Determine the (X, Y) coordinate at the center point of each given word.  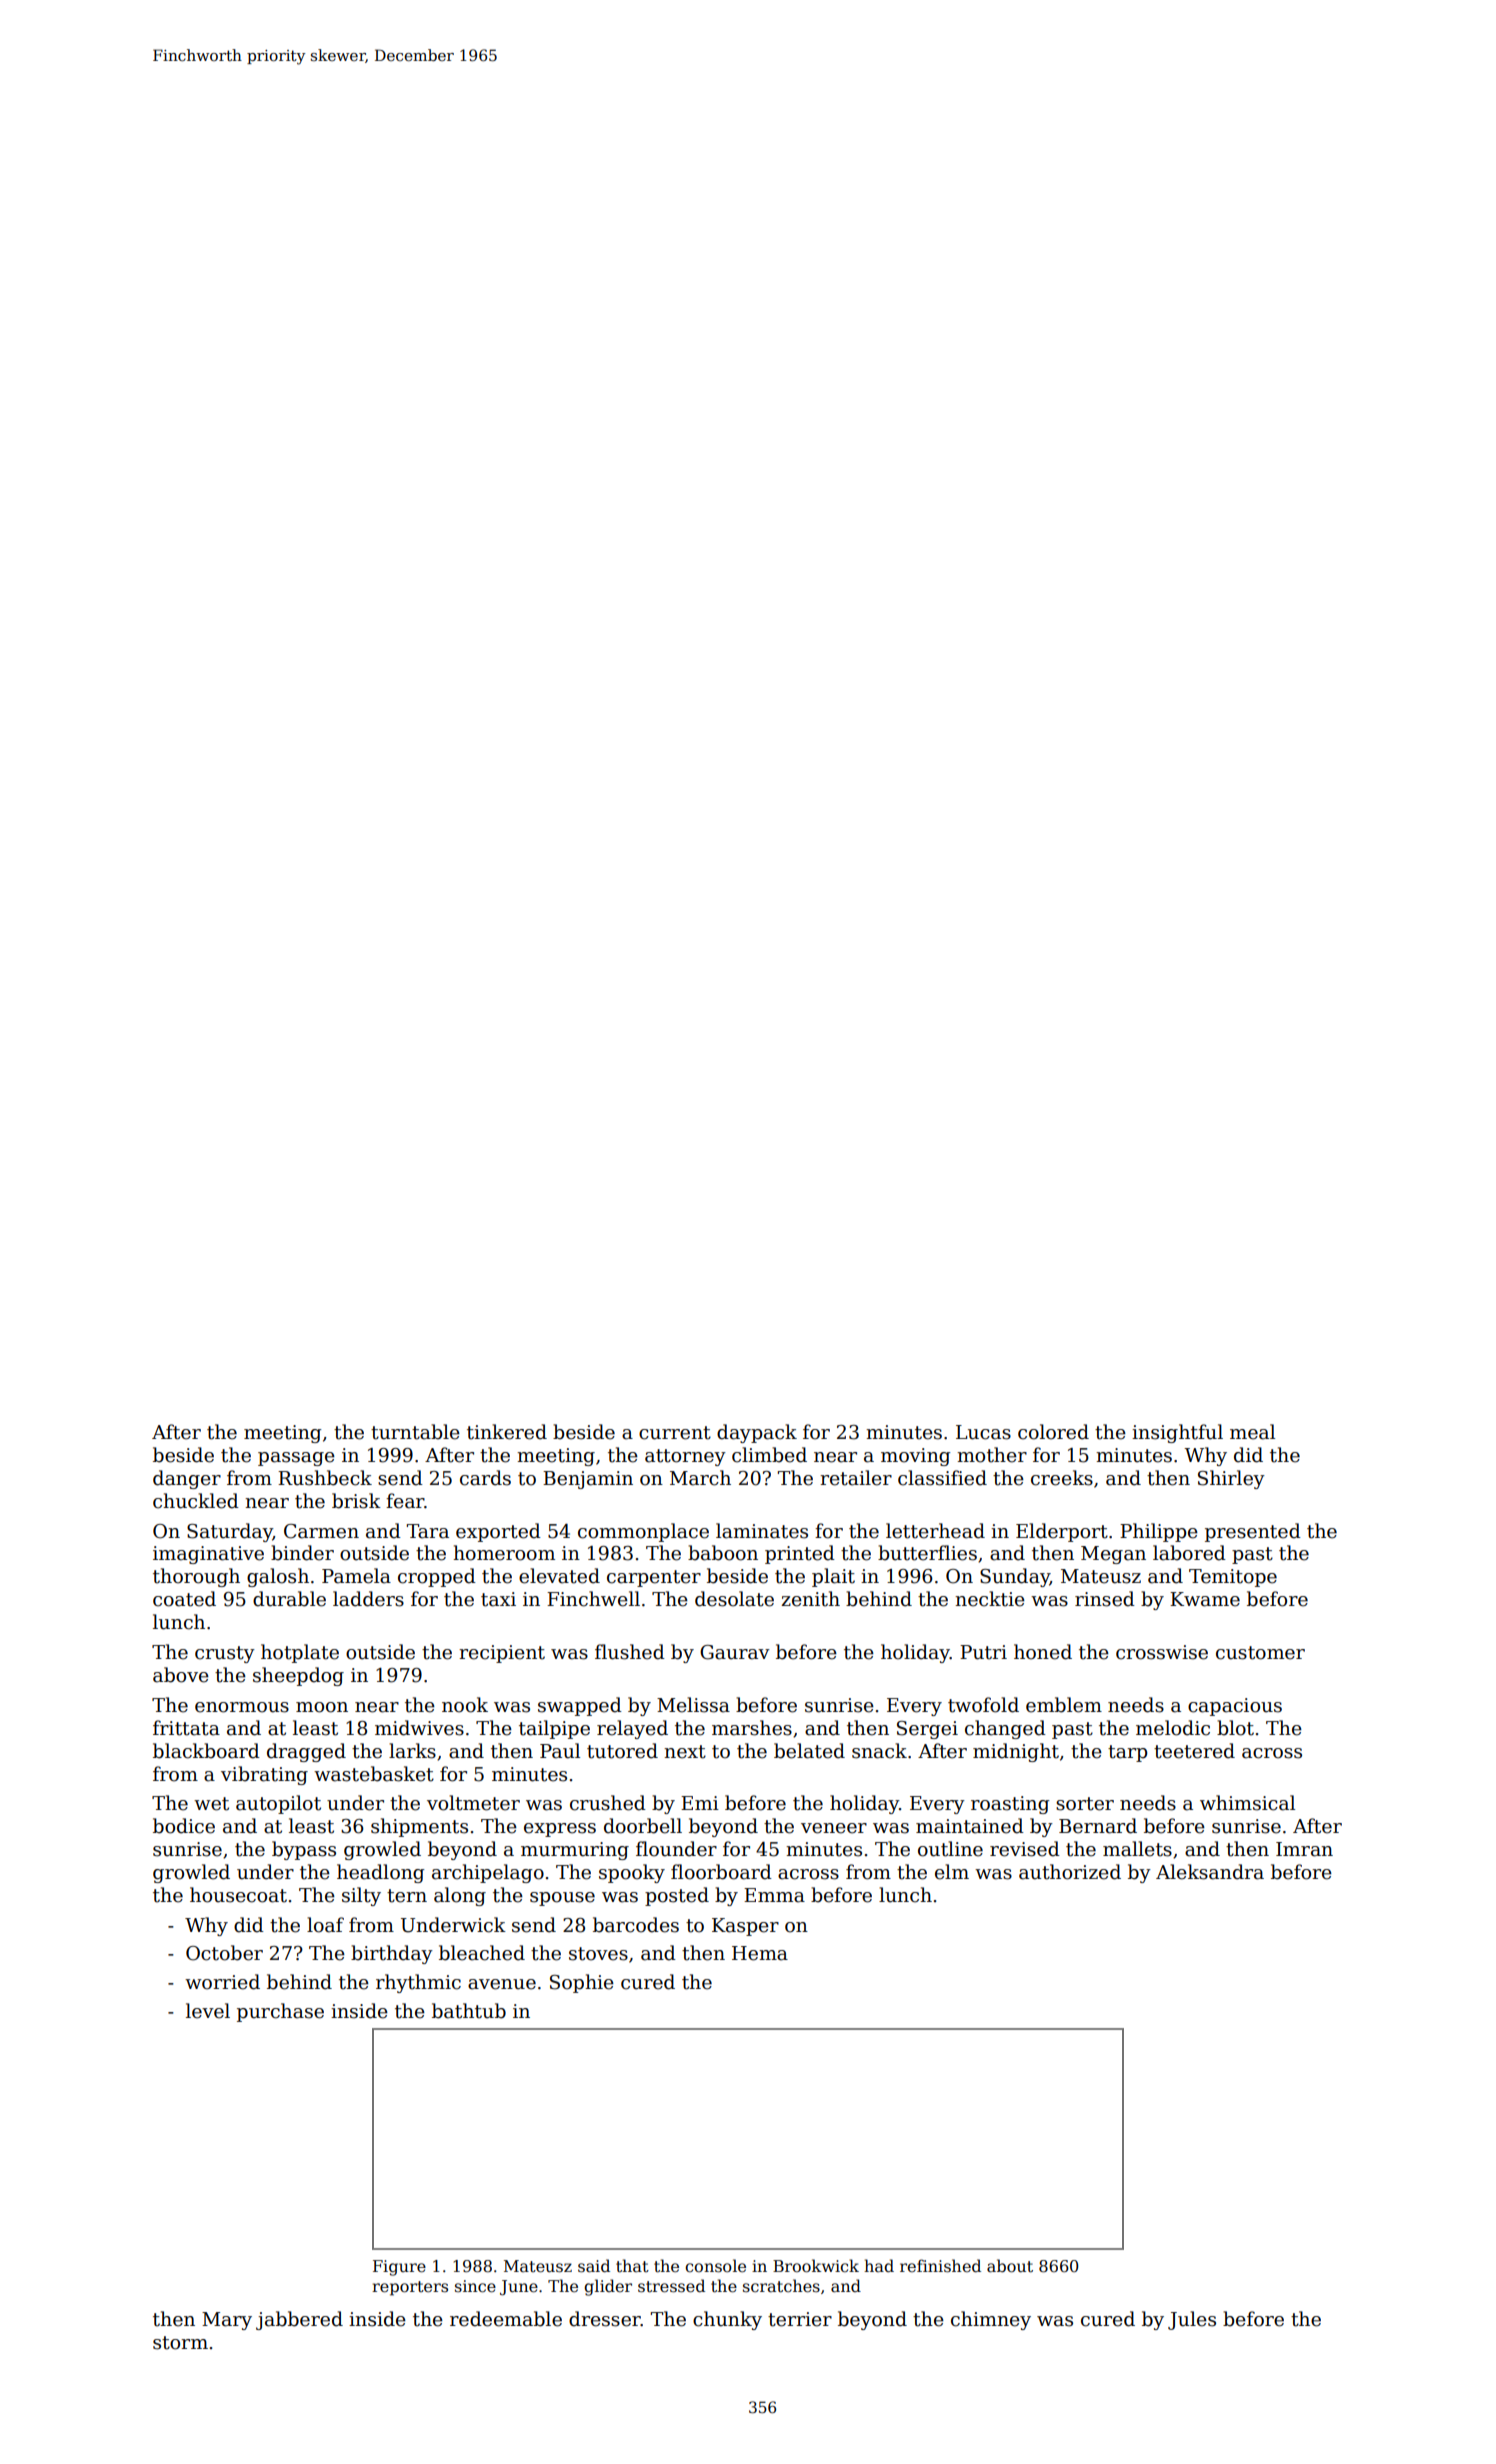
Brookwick (816, 2266)
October (224, 1953)
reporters (410, 2288)
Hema (760, 1953)
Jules (1192, 2320)
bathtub (469, 2011)
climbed (769, 1455)
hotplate (300, 1653)
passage (296, 1459)
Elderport (1062, 1532)
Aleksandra (1210, 1872)
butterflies (927, 1553)
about (1010, 2266)
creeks (1062, 1478)
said (594, 2266)
